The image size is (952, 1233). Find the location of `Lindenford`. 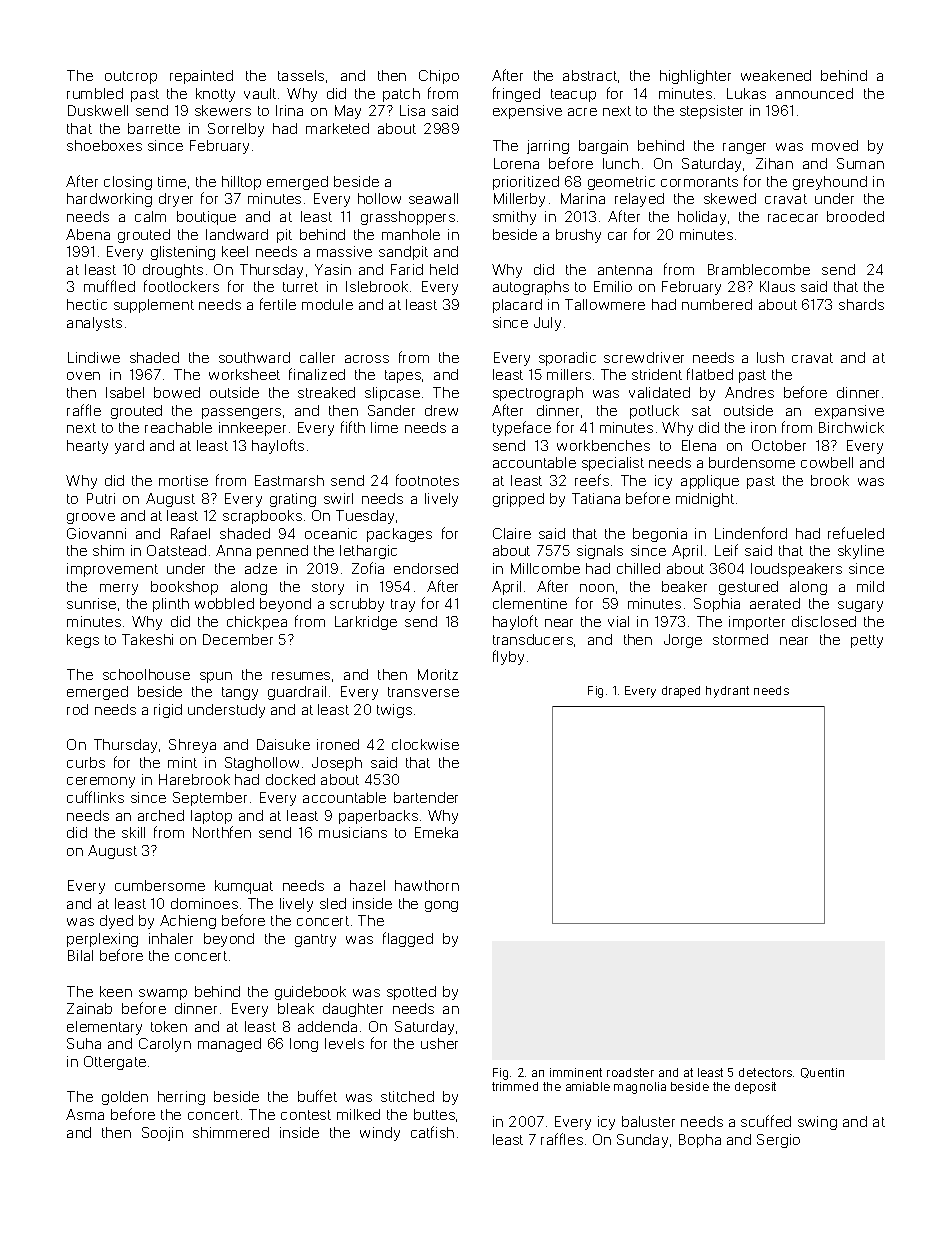

Lindenford is located at coordinates (751, 533).
